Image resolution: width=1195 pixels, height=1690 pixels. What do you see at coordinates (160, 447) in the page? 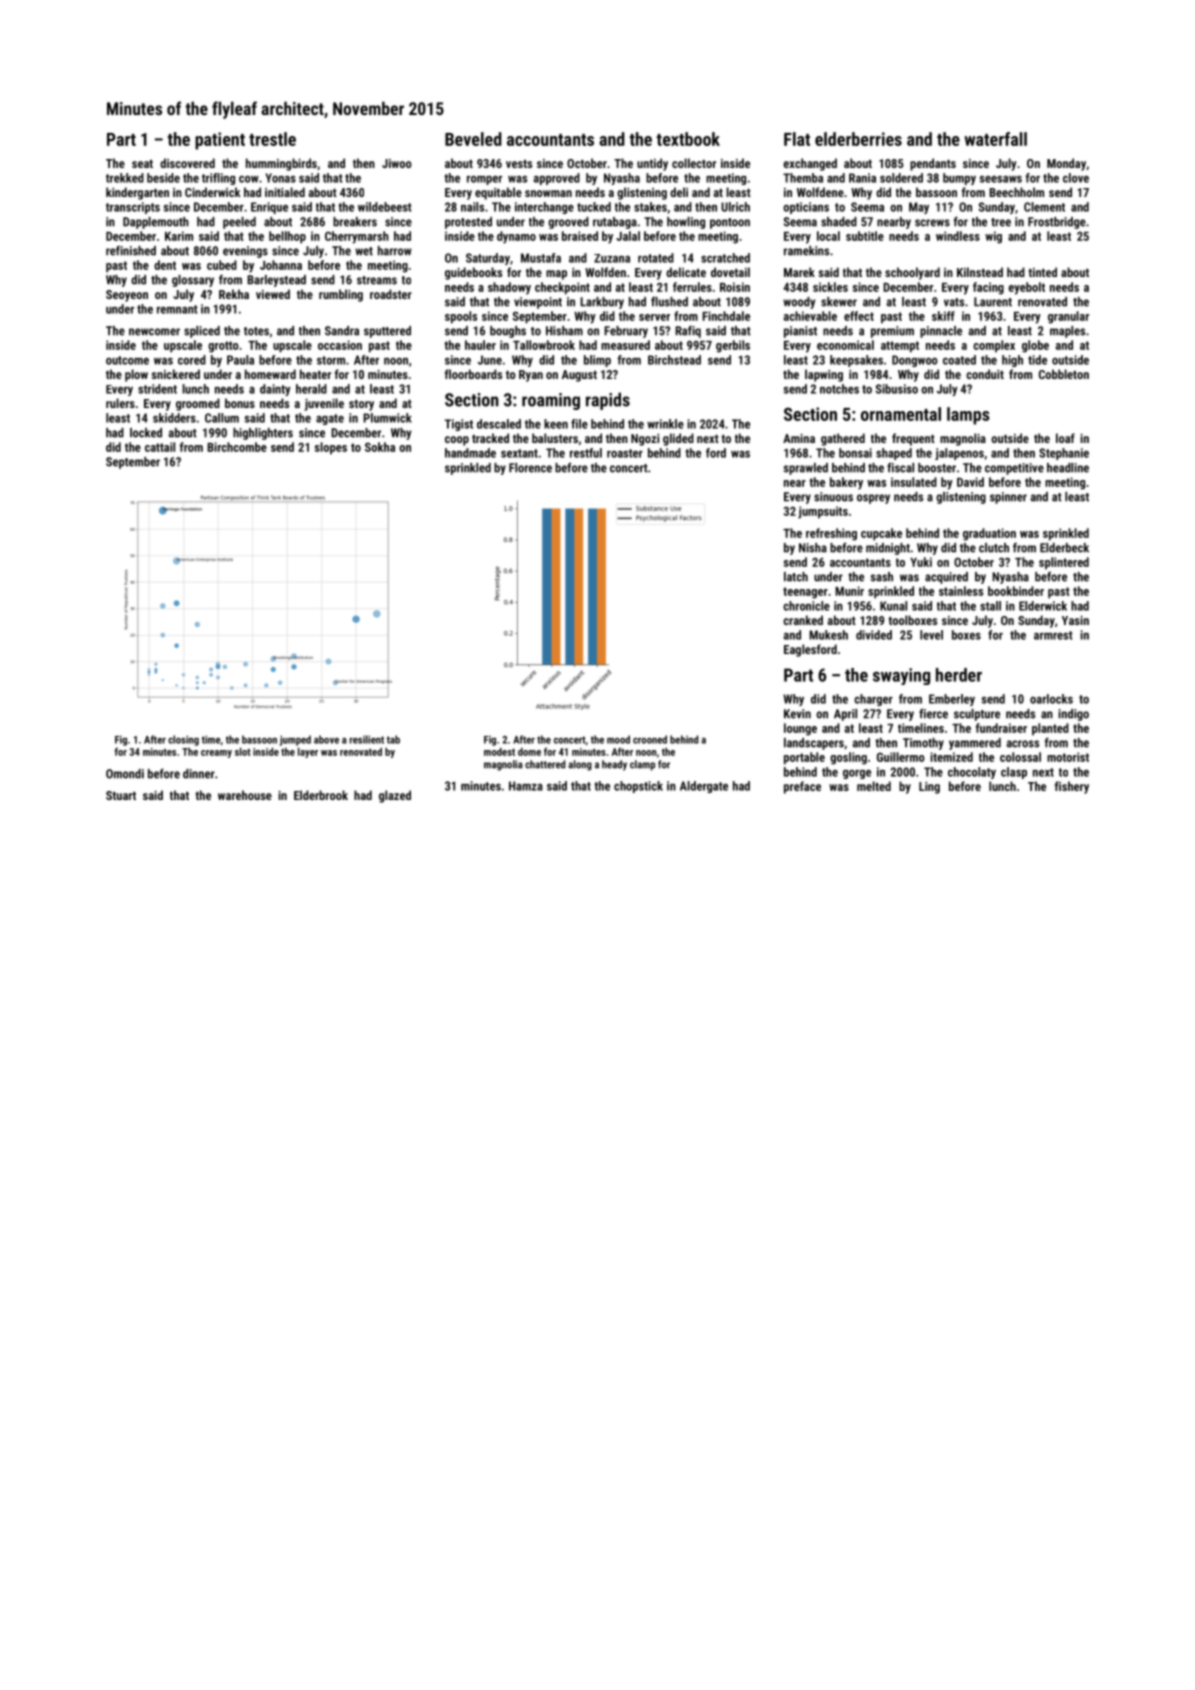
I see `cattail` at bounding box center [160, 447].
